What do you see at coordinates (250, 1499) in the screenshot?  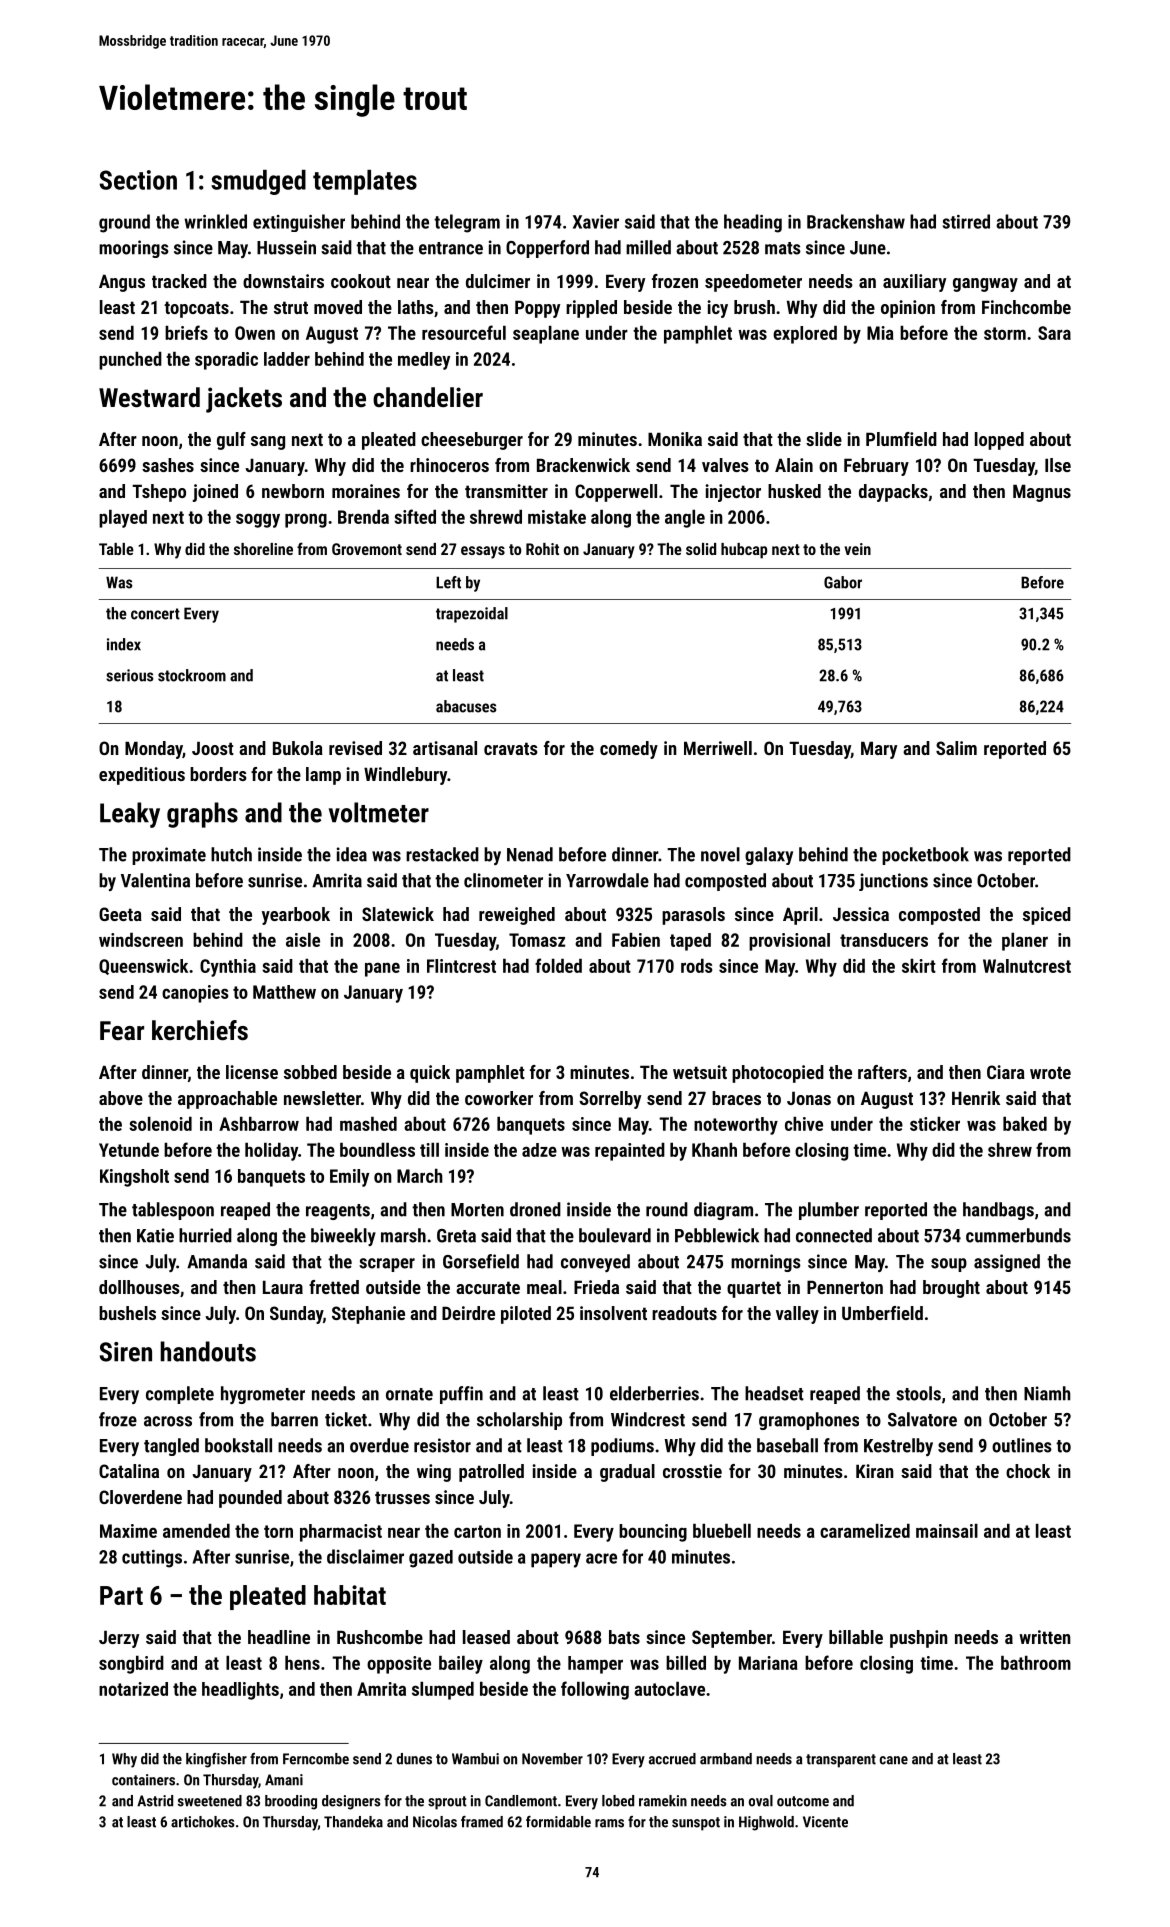 I see `pounded` at bounding box center [250, 1499].
